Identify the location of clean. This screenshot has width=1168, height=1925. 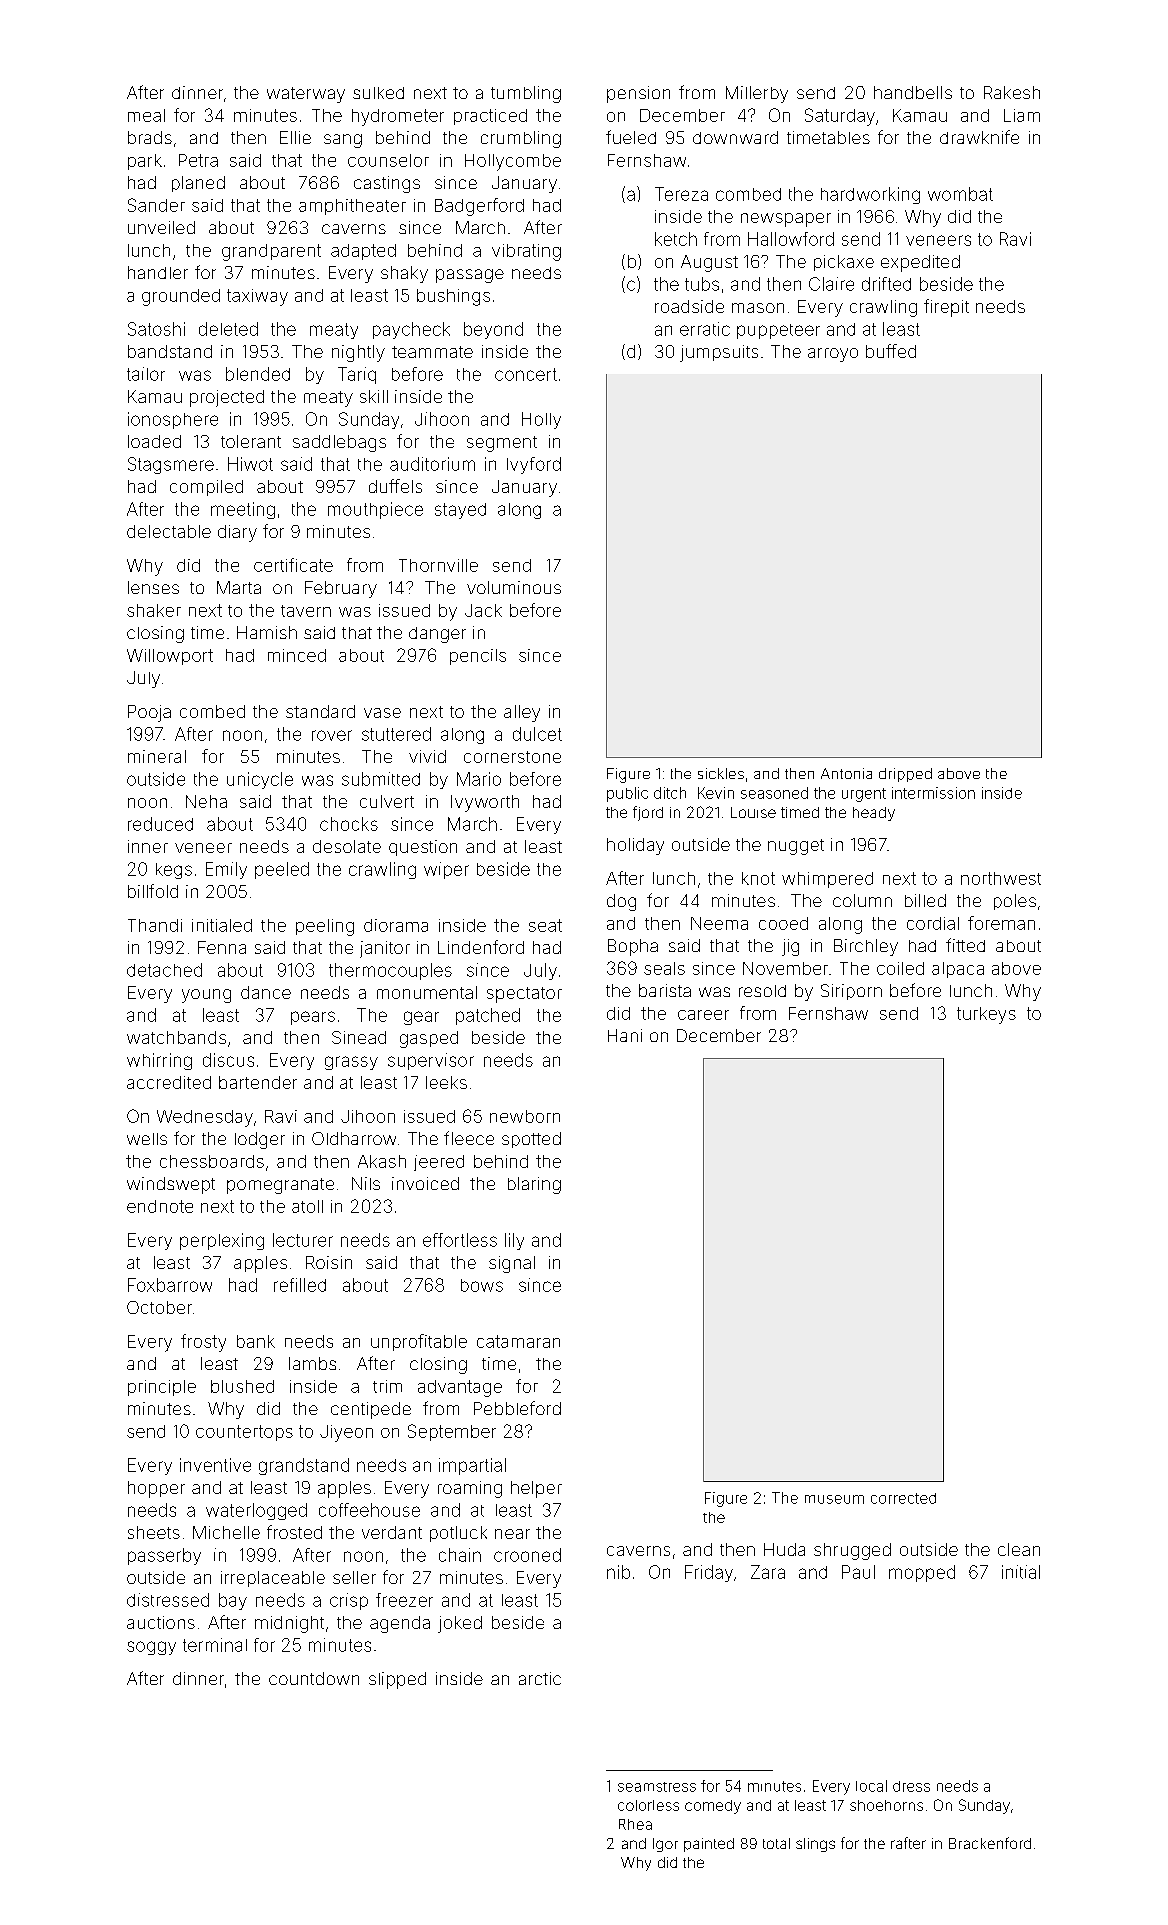
(1019, 1549).
